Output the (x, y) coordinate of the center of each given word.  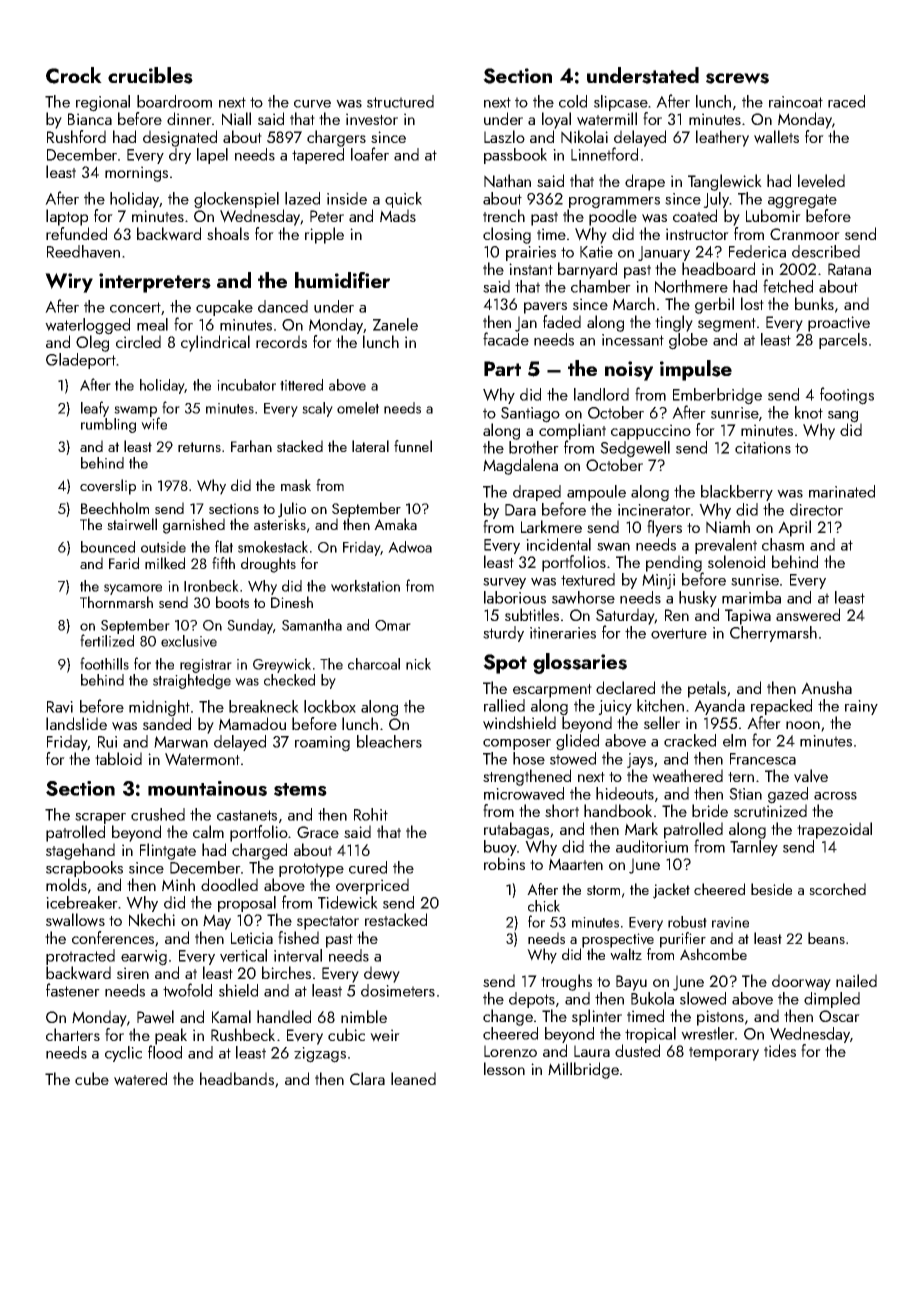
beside (771, 889)
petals (707, 689)
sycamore (133, 589)
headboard (718, 268)
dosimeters (398, 990)
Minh (178, 884)
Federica (757, 251)
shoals (228, 233)
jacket (671, 891)
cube (92, 1078)
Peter (327, 216)
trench (504, 215)
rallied (504, 705)
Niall (236, 119)
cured (368, 867)
